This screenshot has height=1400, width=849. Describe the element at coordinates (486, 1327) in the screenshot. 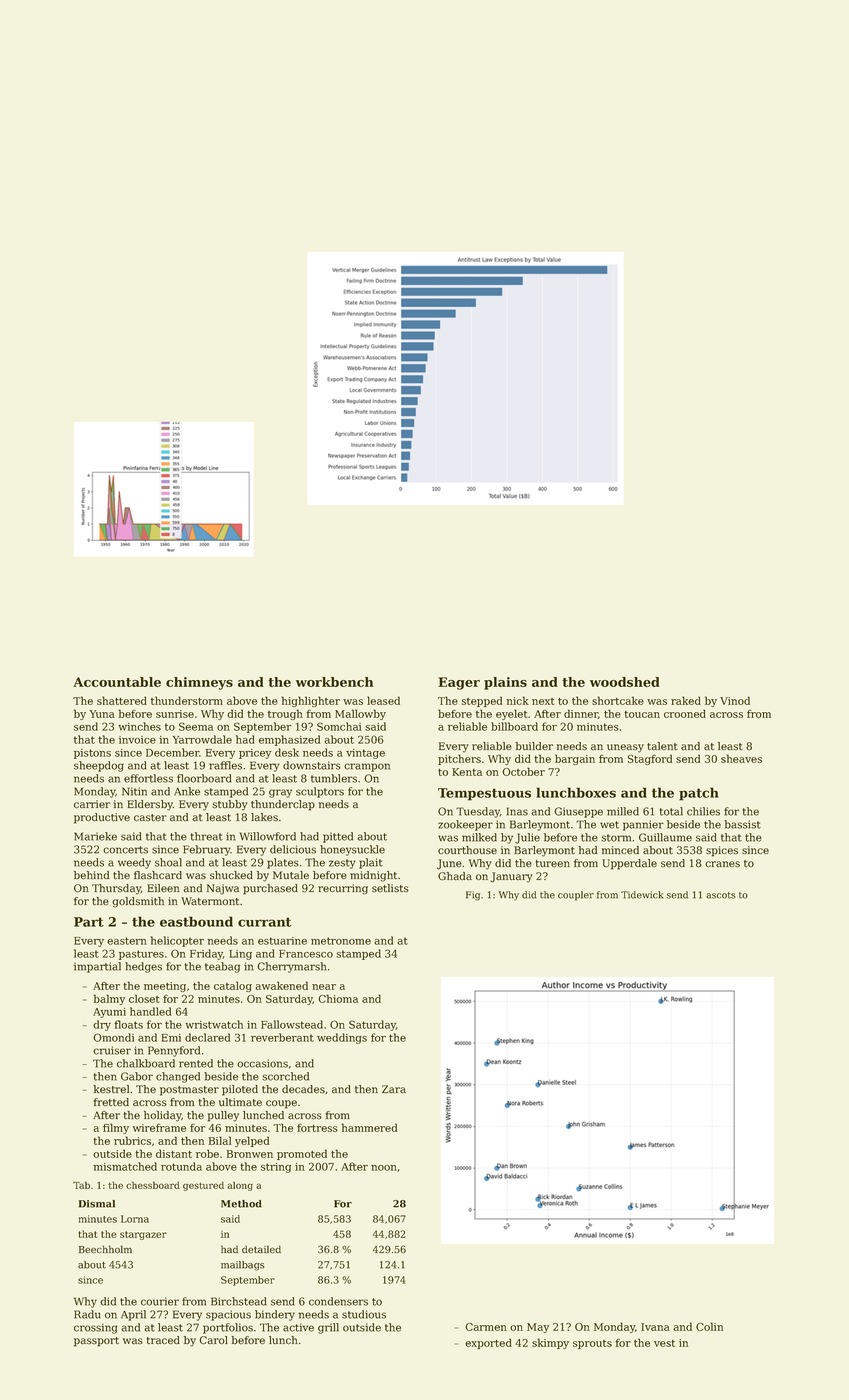

I see `Carmen` at that location.
